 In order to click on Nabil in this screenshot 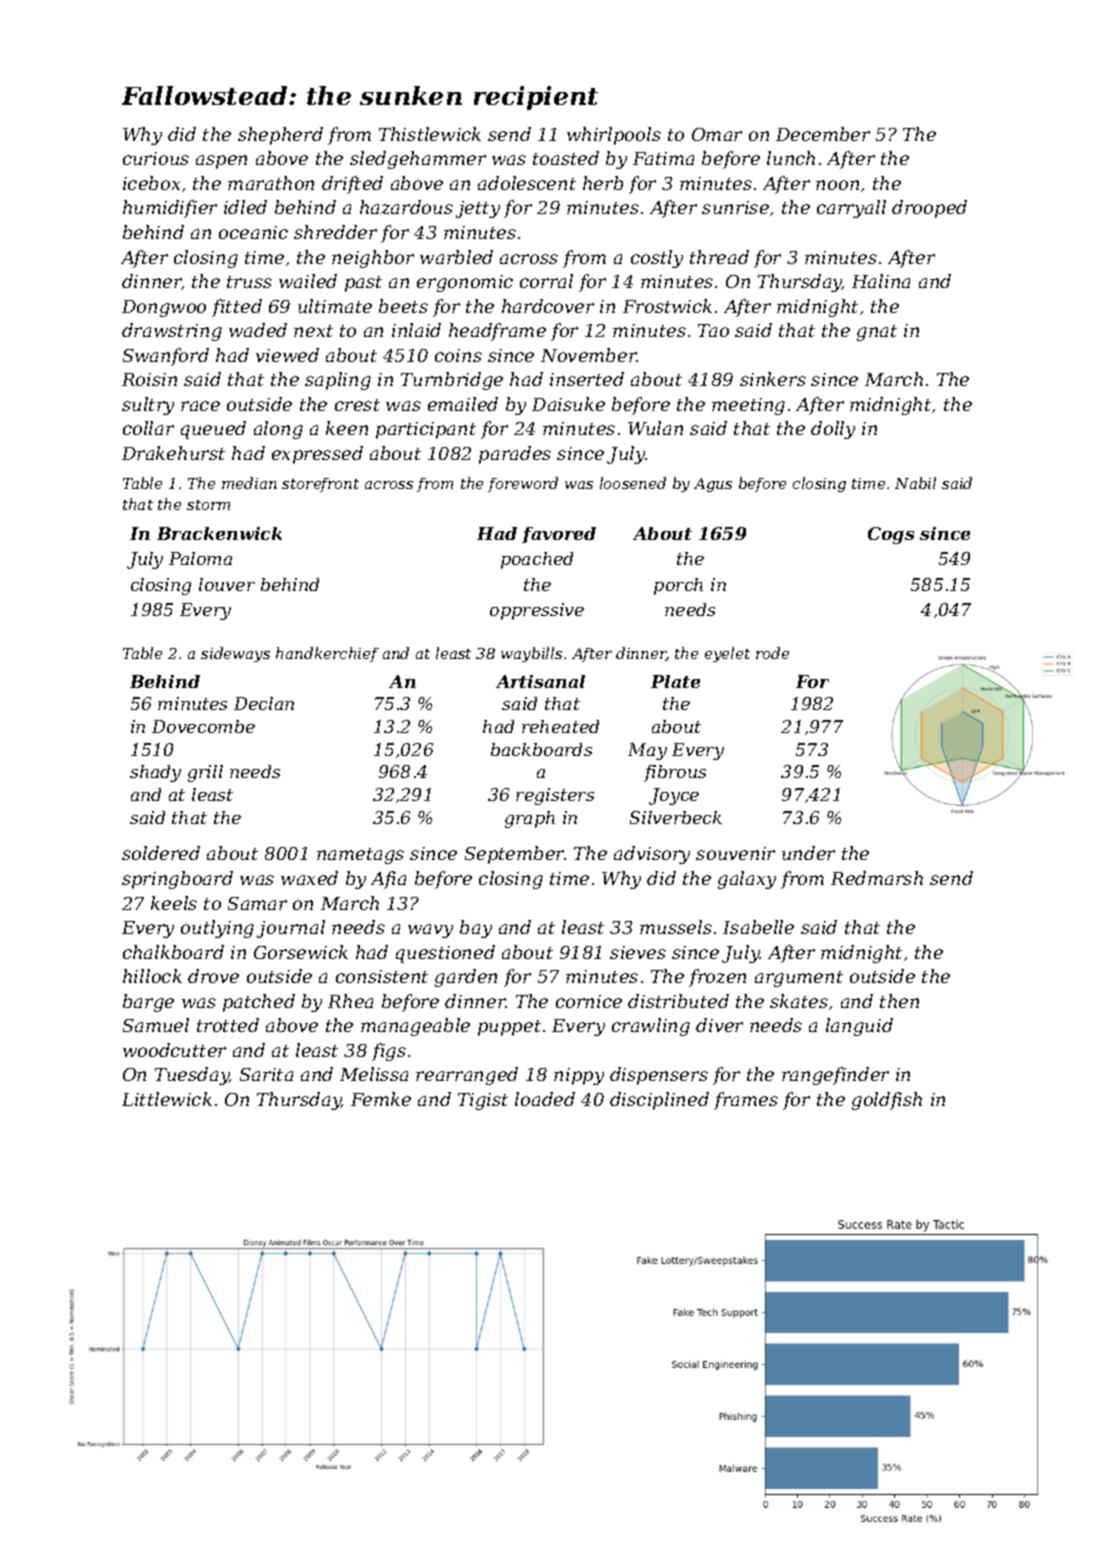, I will do `click(915, 483)`.
